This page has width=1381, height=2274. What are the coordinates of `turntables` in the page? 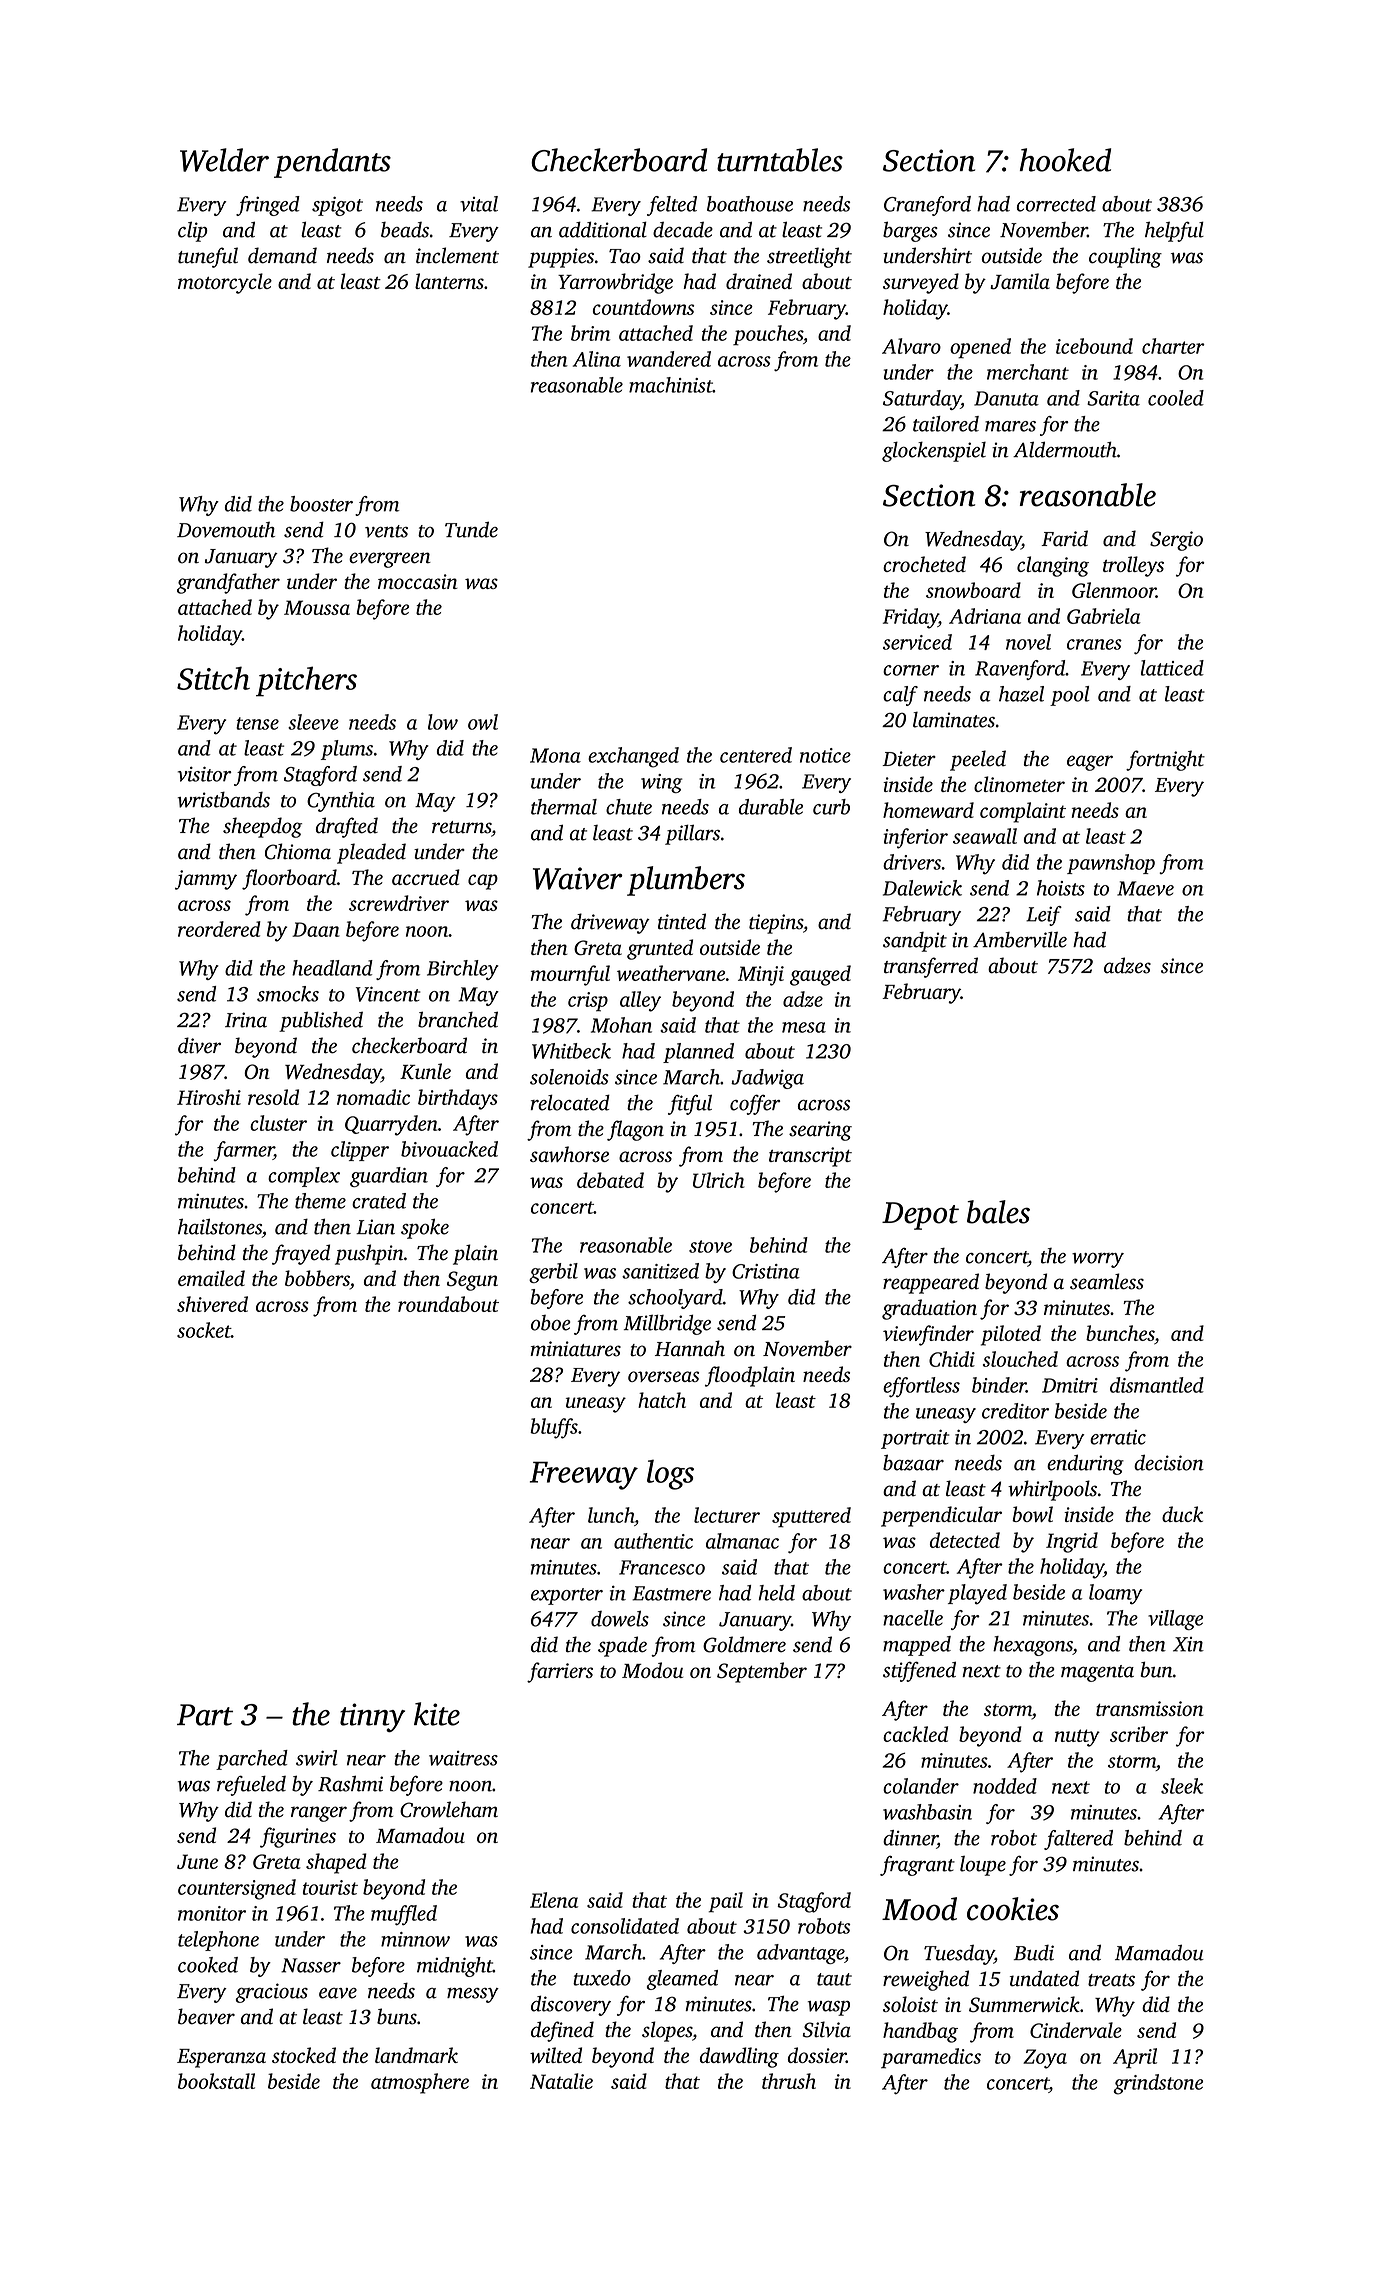 It's located at (780, 160).
